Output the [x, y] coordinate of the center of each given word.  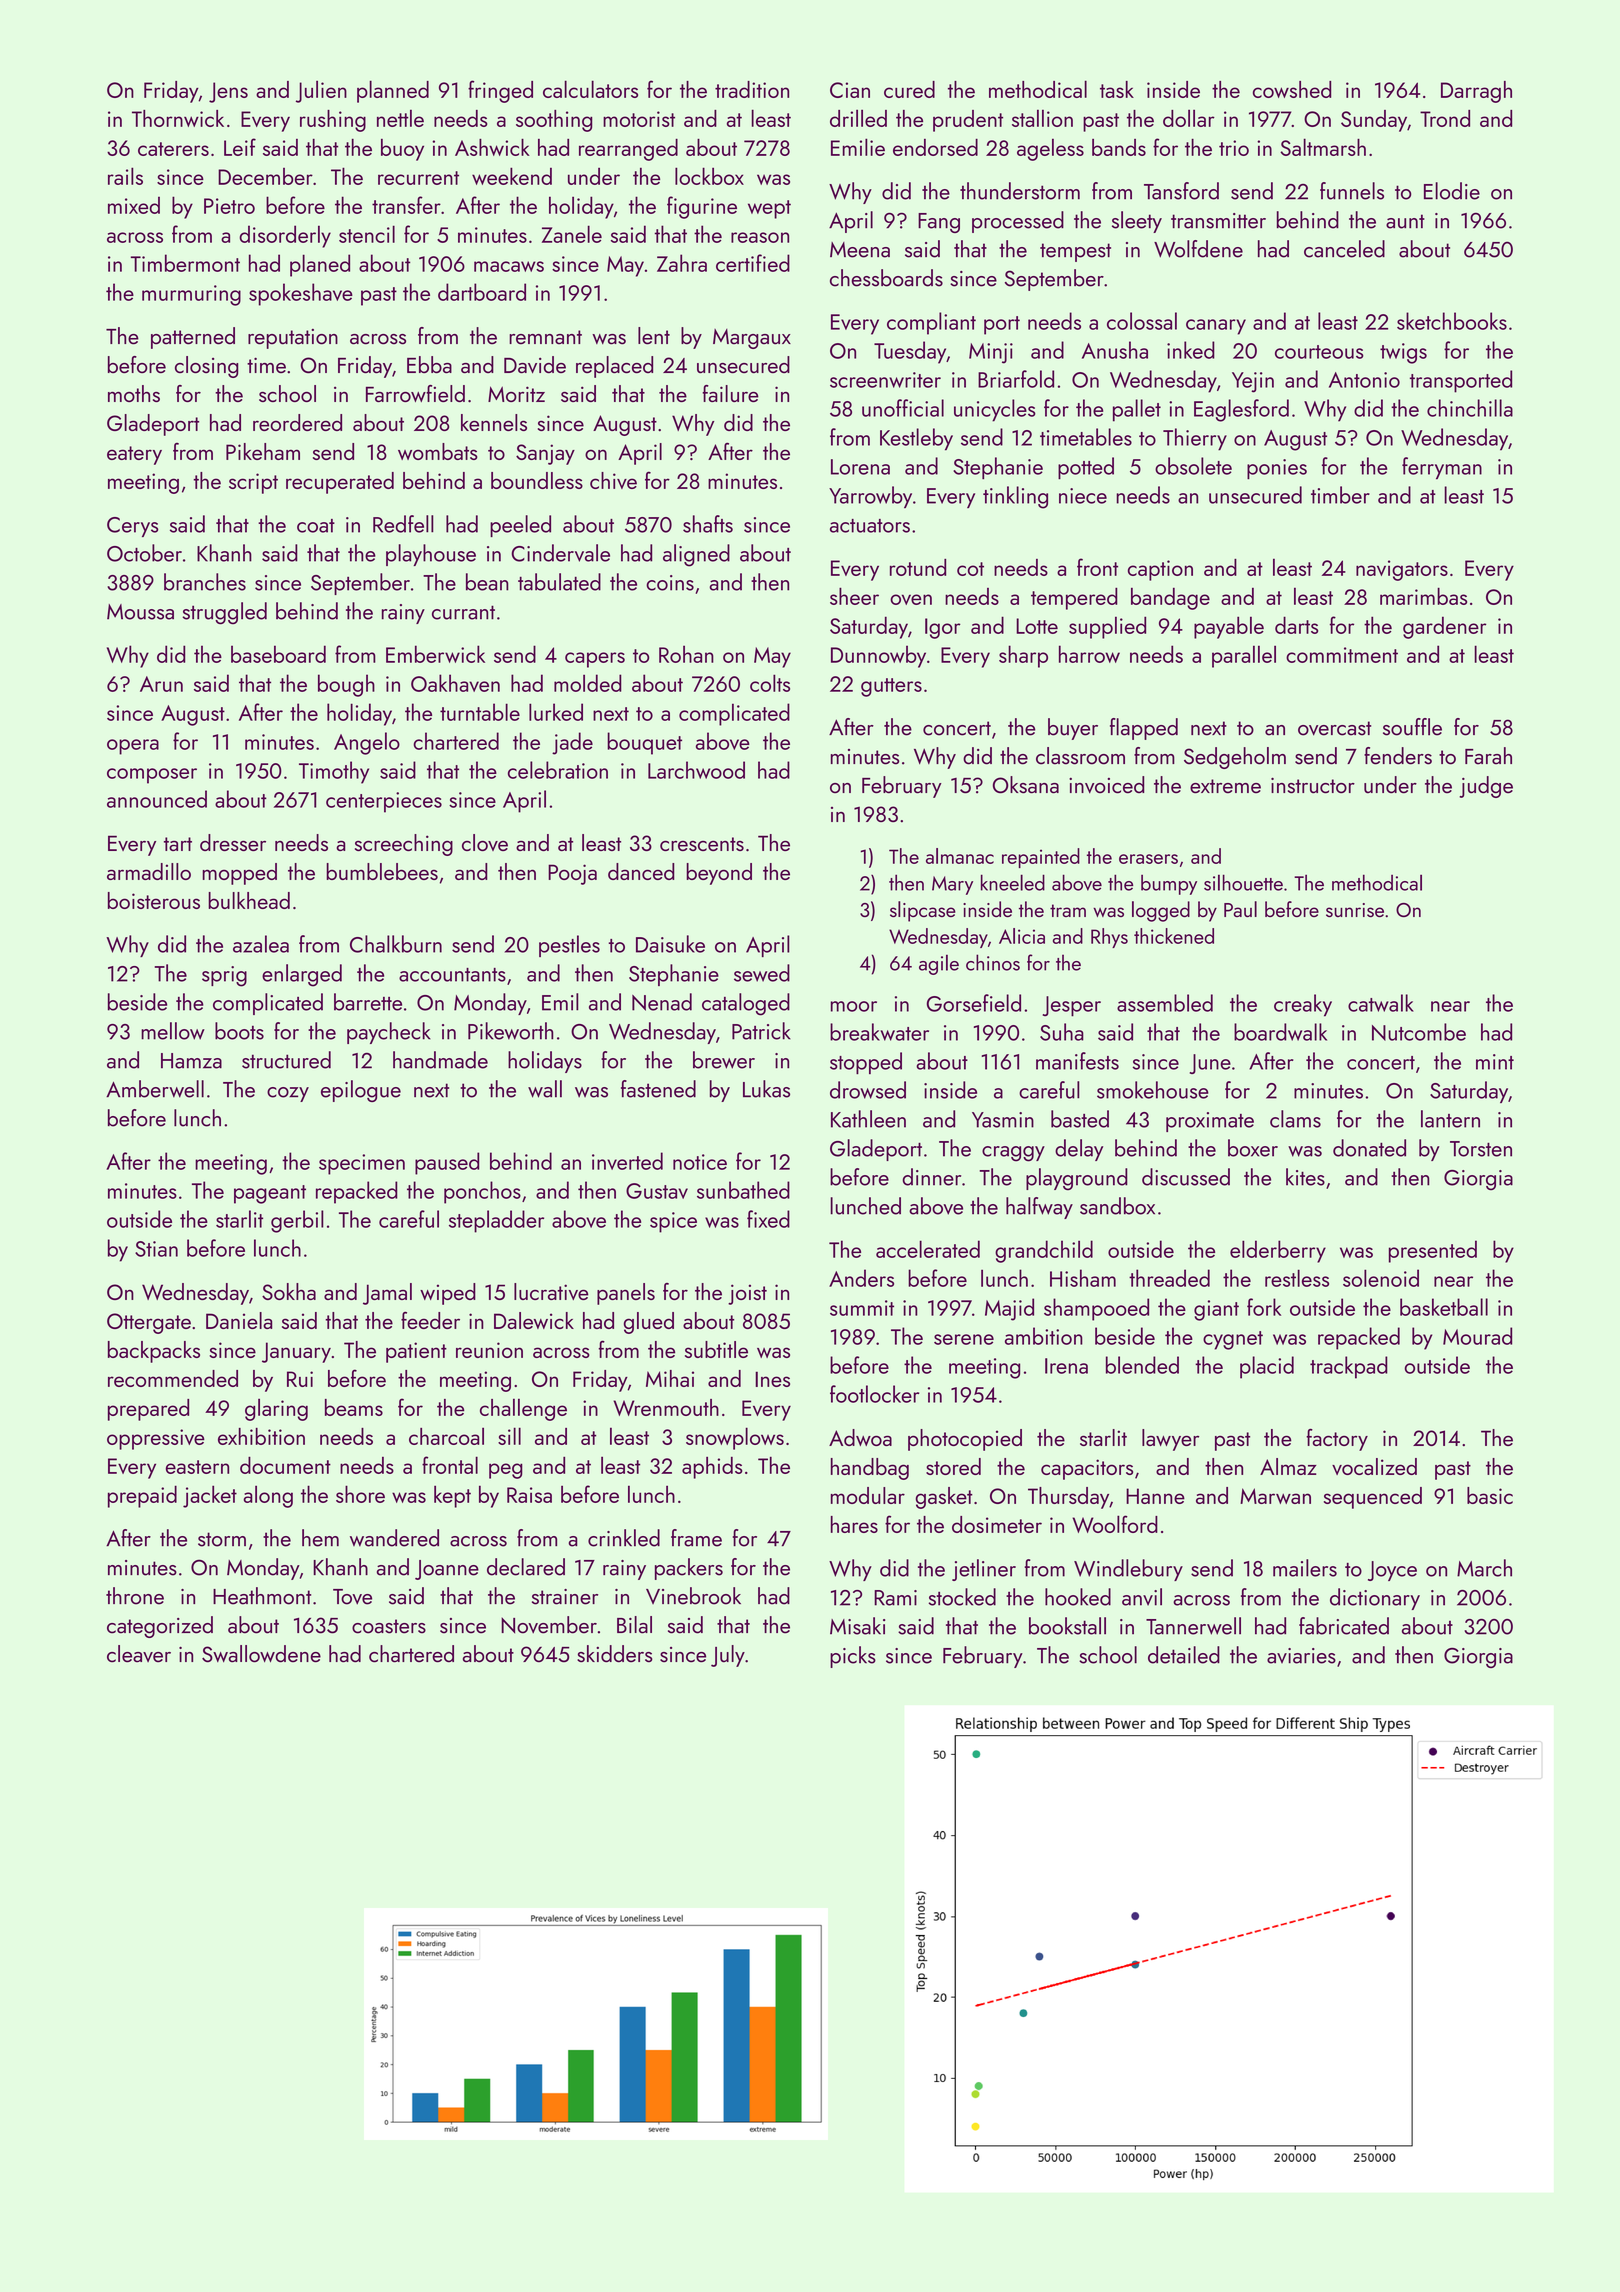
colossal [1142, 321]
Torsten [1481, 1149]
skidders [615, 1654]
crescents [702, 844]
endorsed [935, 147]
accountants [452, 975]
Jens [228, 92]
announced [157, 799]
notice [700, 1162]
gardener [1444, 627]
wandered [394, 1538]
